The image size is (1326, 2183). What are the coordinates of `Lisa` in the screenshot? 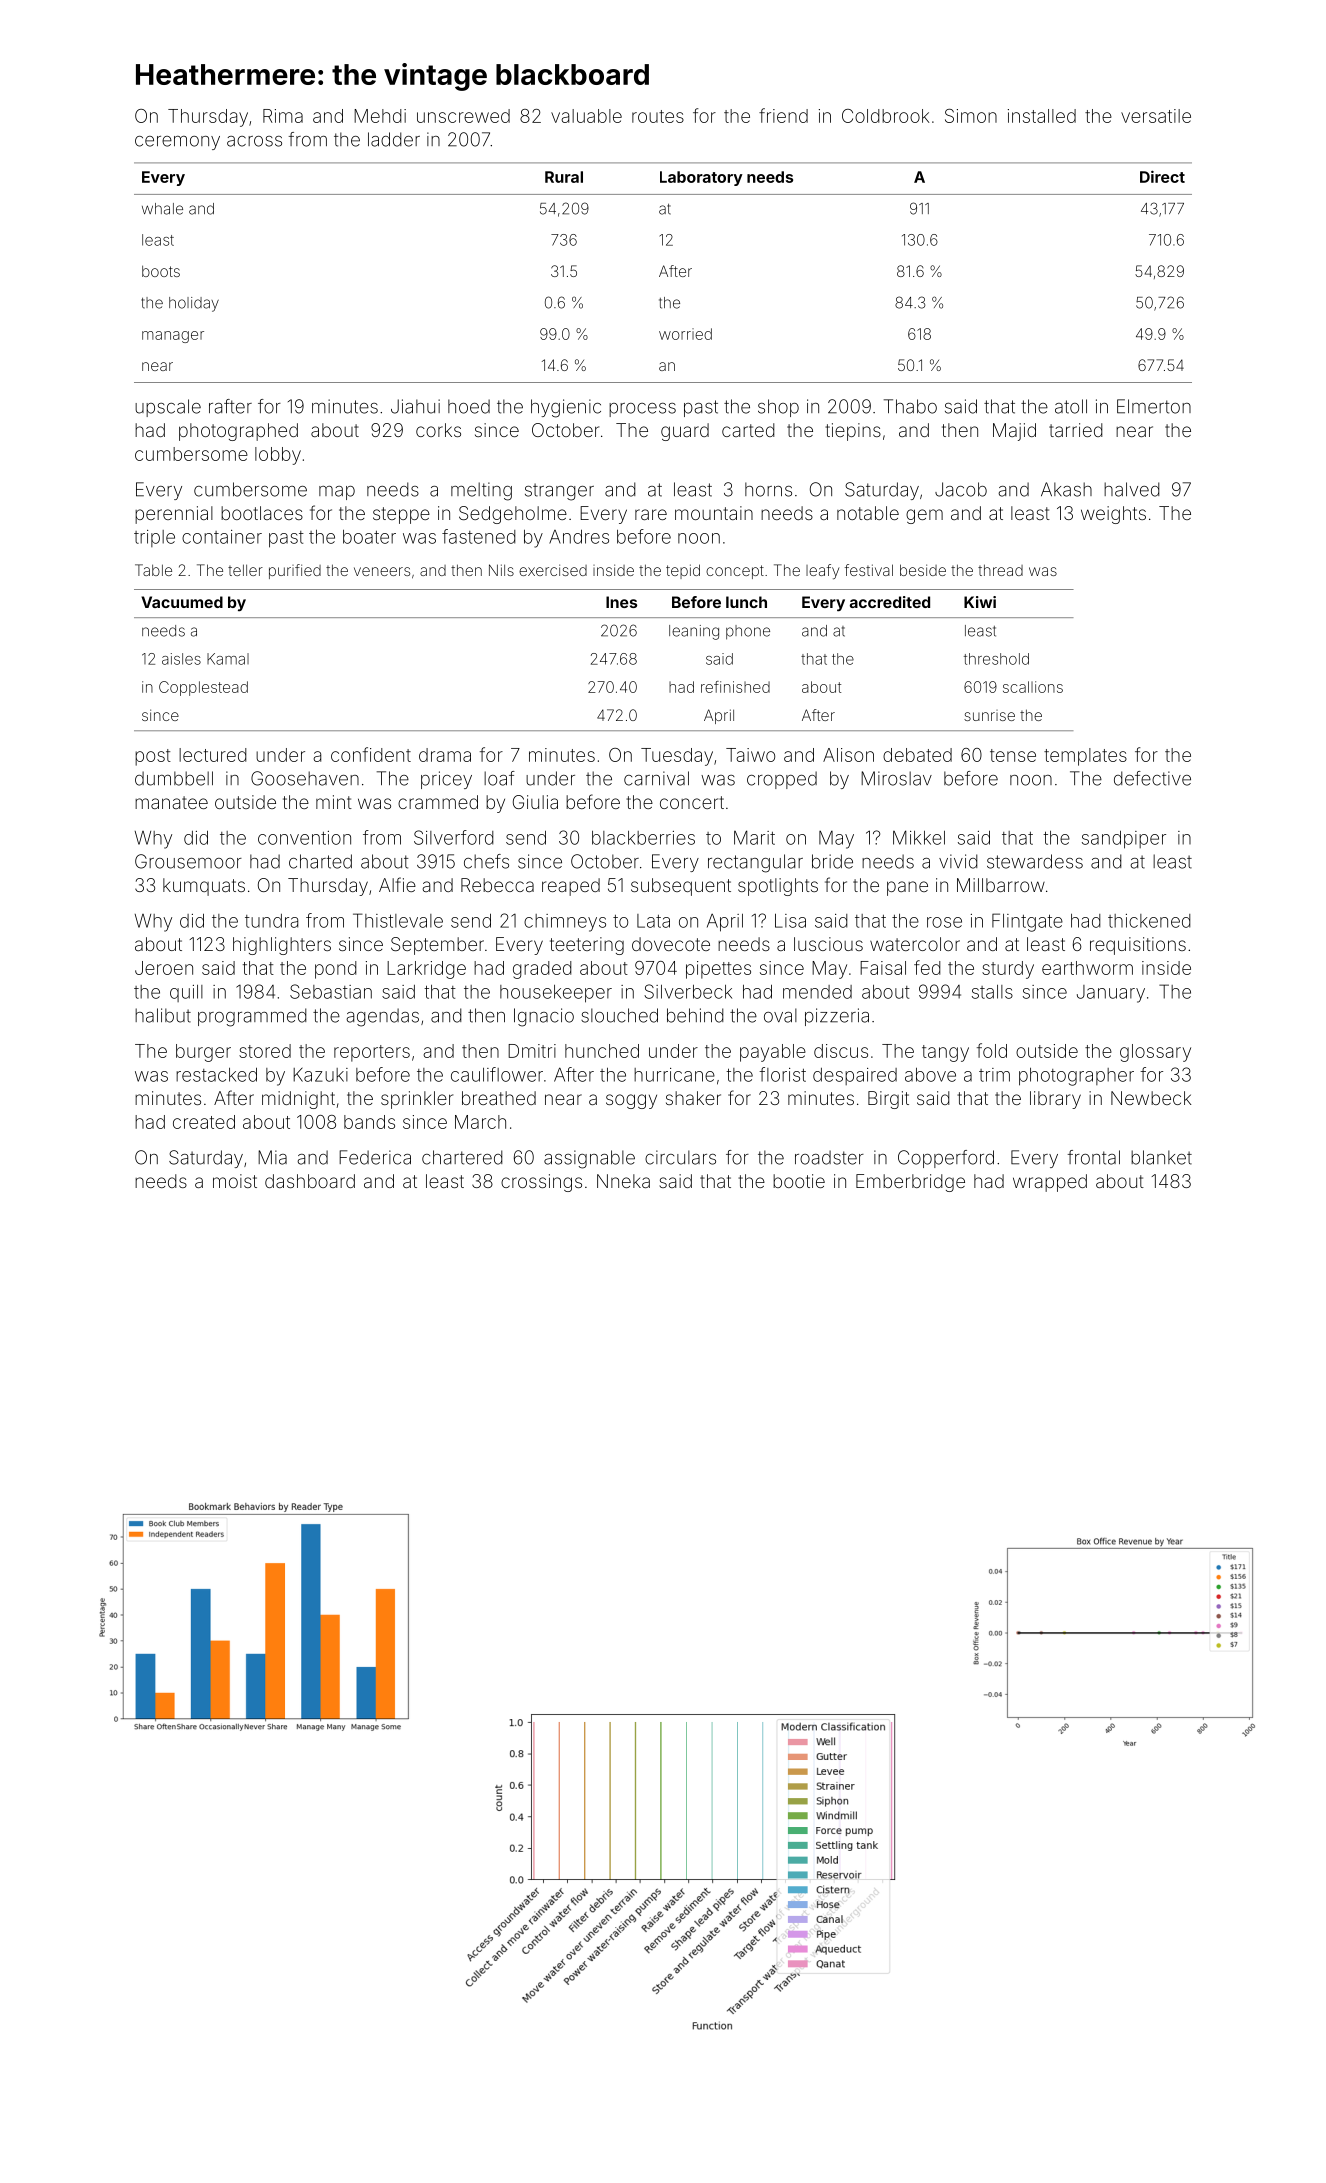 It's located at (790, 920).
